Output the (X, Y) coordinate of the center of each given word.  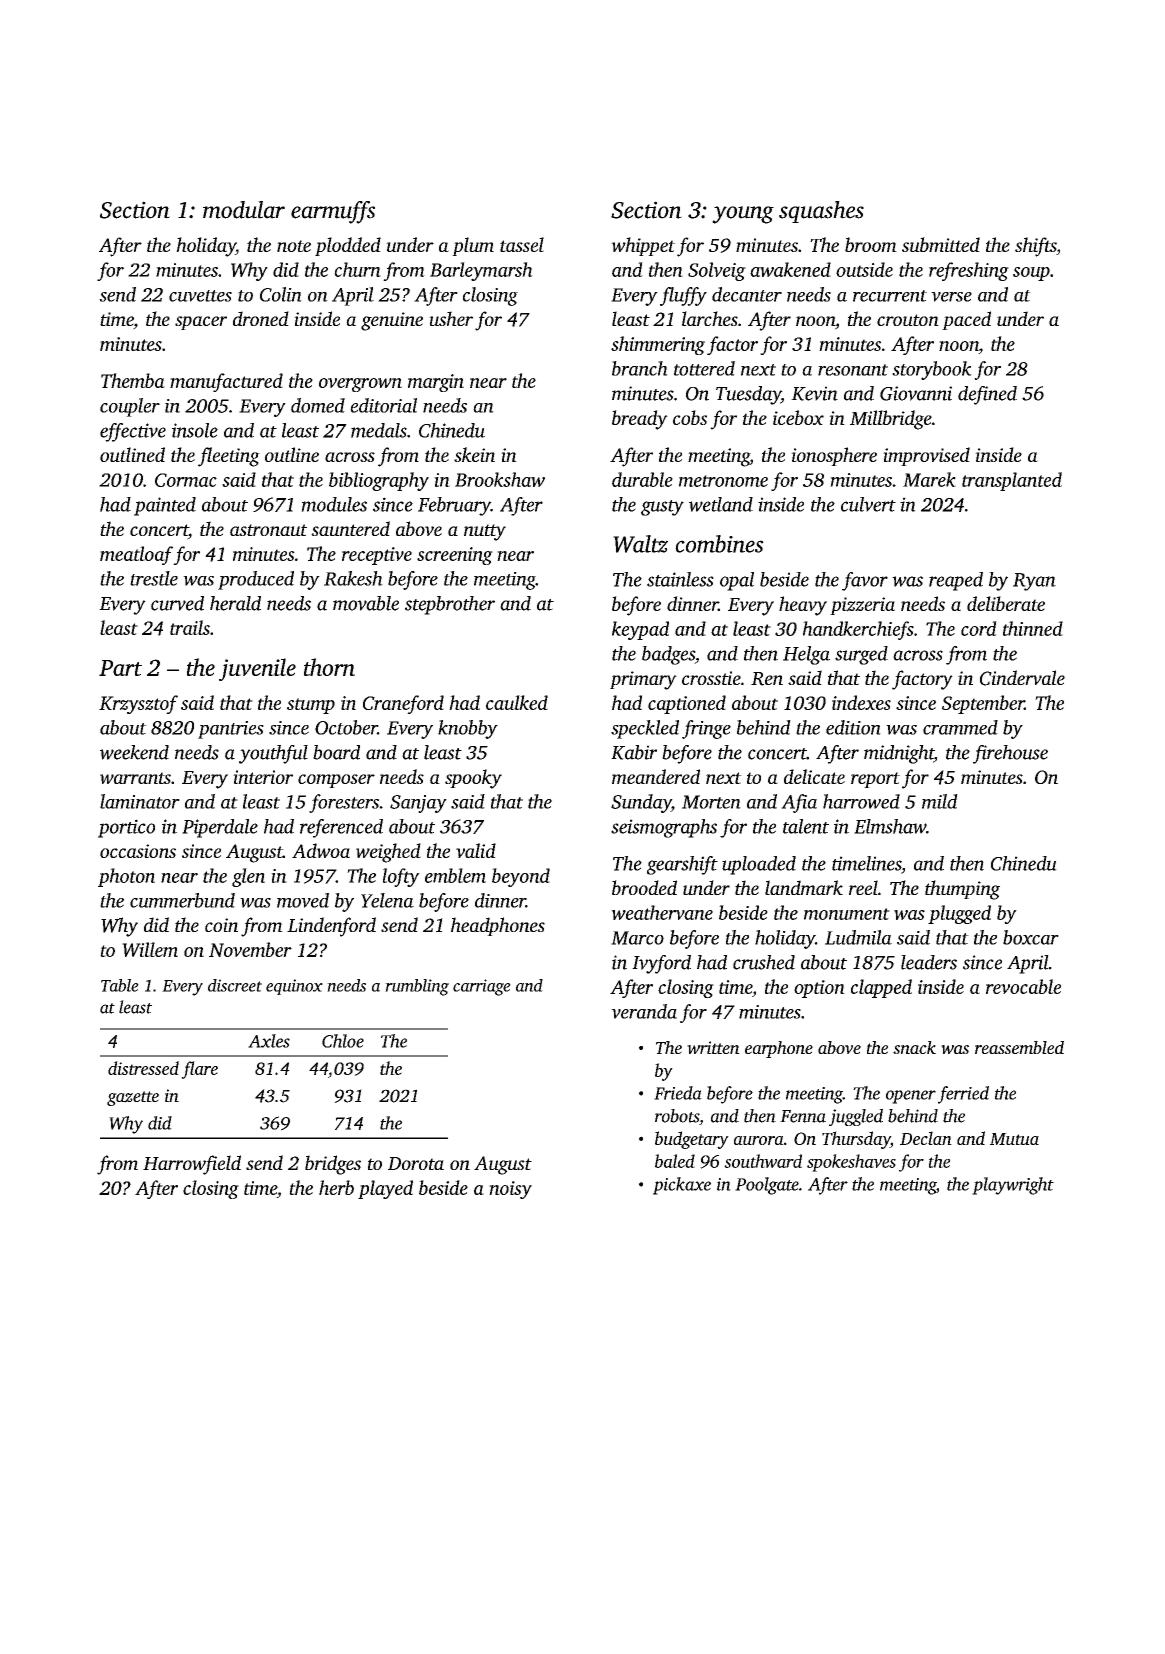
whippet (643, 246)
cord (979, 628)
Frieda (678, 1093)
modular (244, 210)
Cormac (186, 480)
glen (248, 877)
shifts (1035, 247)
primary (643, 680)
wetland (721, 504)
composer (336, 781)
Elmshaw (890, 826)
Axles (269, 1041)
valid (476, 850)
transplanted (1012, 481)
